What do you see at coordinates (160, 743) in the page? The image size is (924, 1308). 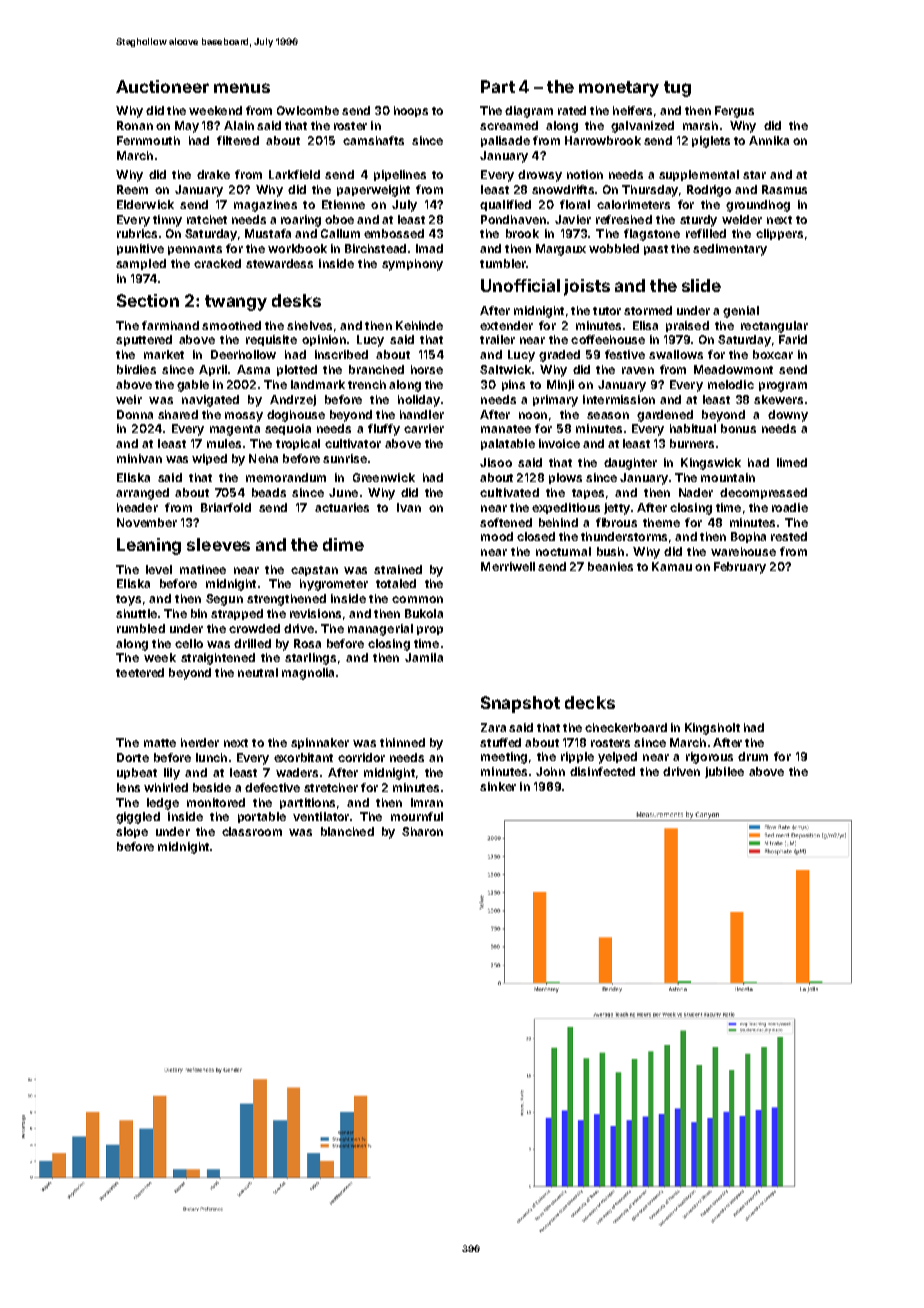 I see `matte` at bounding box center [160, 743].
